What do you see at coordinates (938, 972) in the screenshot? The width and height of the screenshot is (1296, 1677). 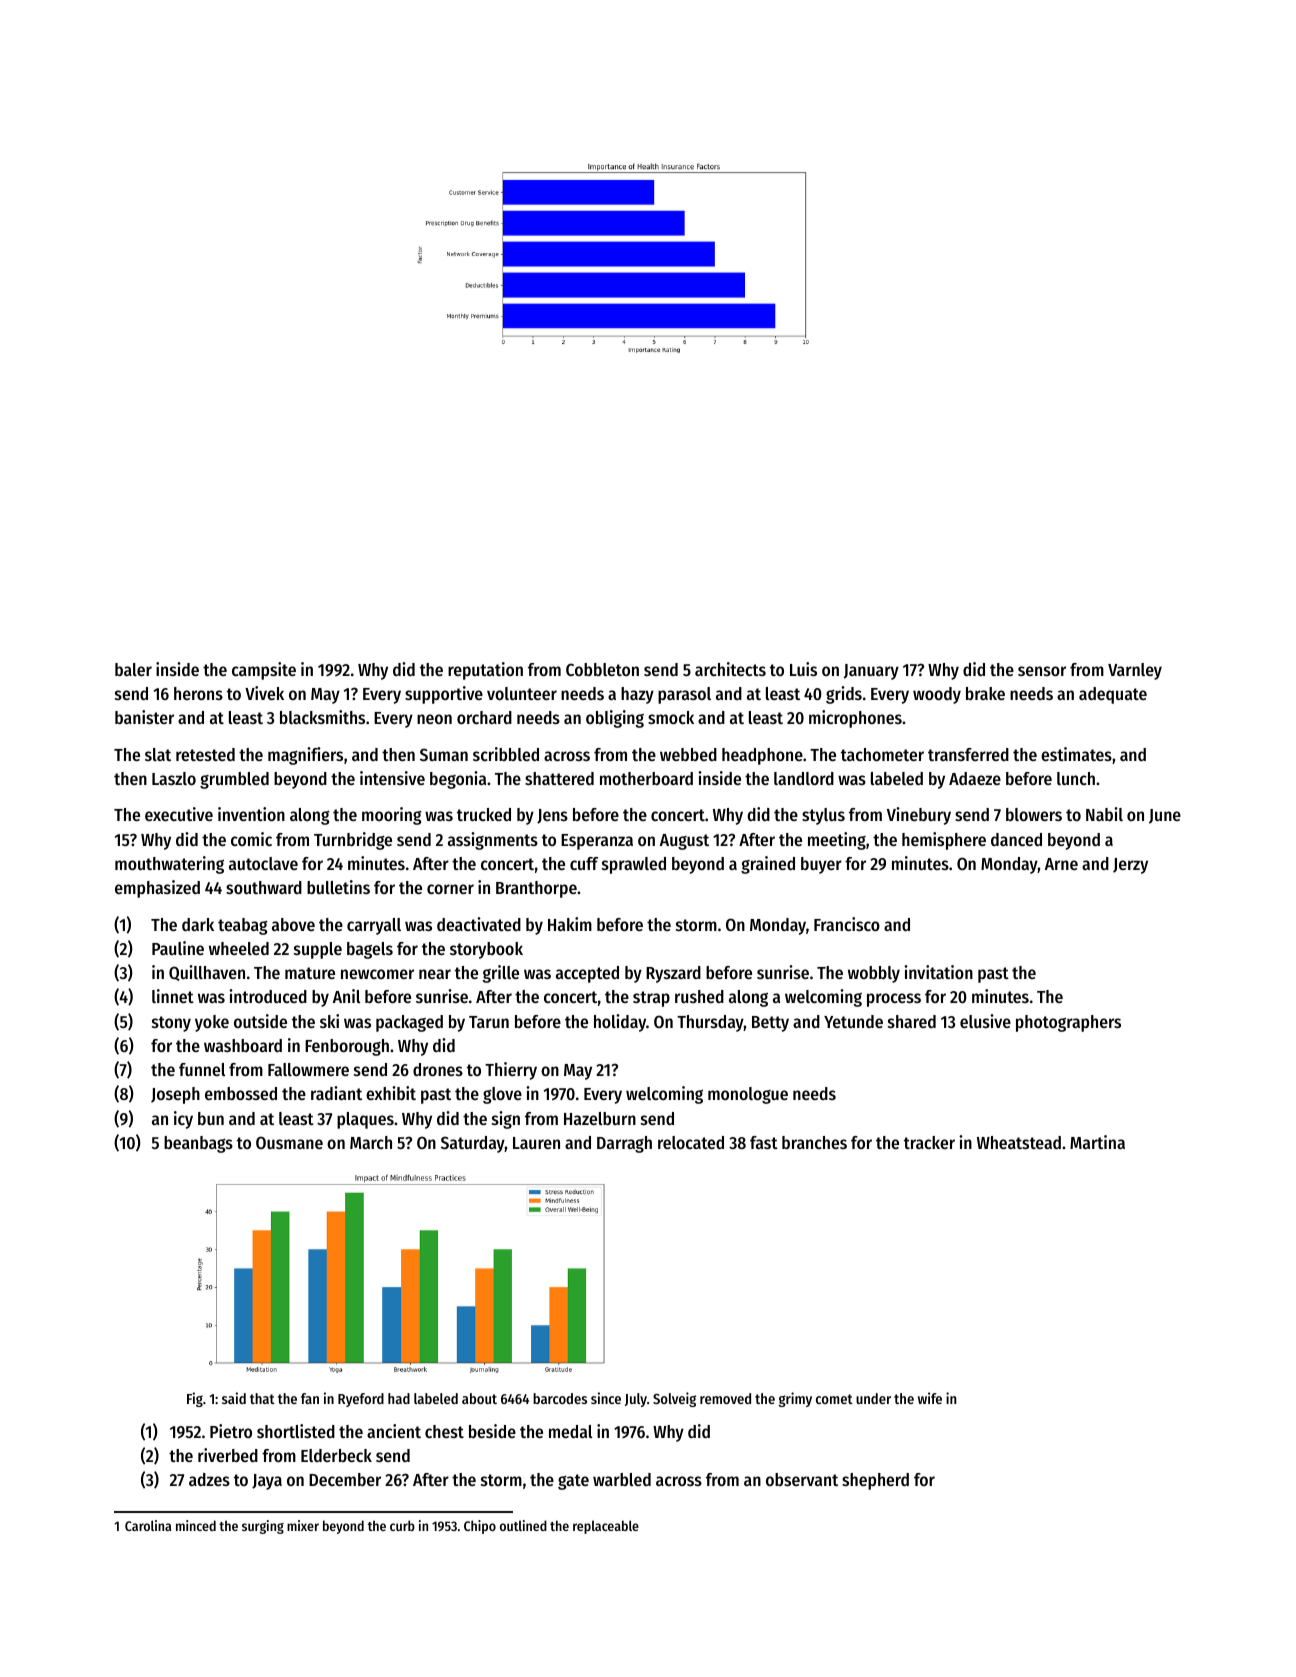 I see `invitation` at bounding box center [938, 972].
